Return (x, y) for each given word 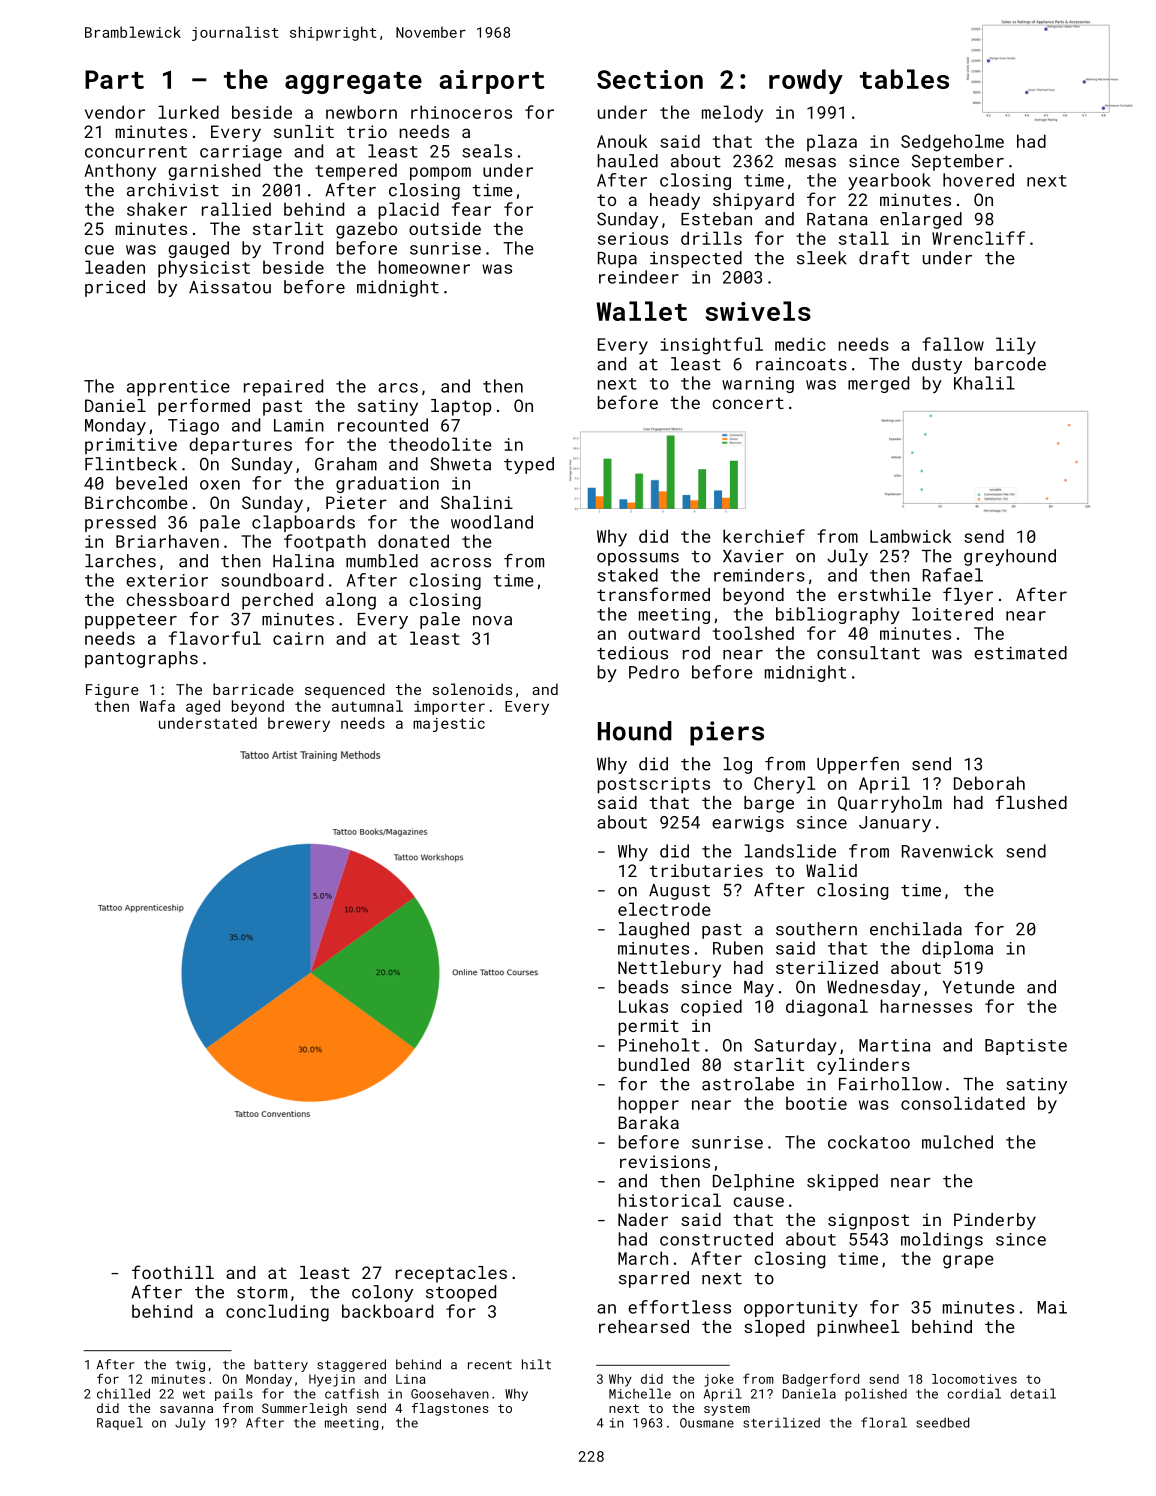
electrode (664, 909)
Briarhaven (167, 541)
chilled (123, 1393)
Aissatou (230, 287)
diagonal (827, 1008)
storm (262, 1293)
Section (650, 79)
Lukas (643, 1006)
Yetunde (979, 987)
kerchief (764, 536)
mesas (810, 163)
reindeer (639, 277)
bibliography (838, 615)
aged (203, 707)
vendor (115, 112)
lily (1016, 346)
